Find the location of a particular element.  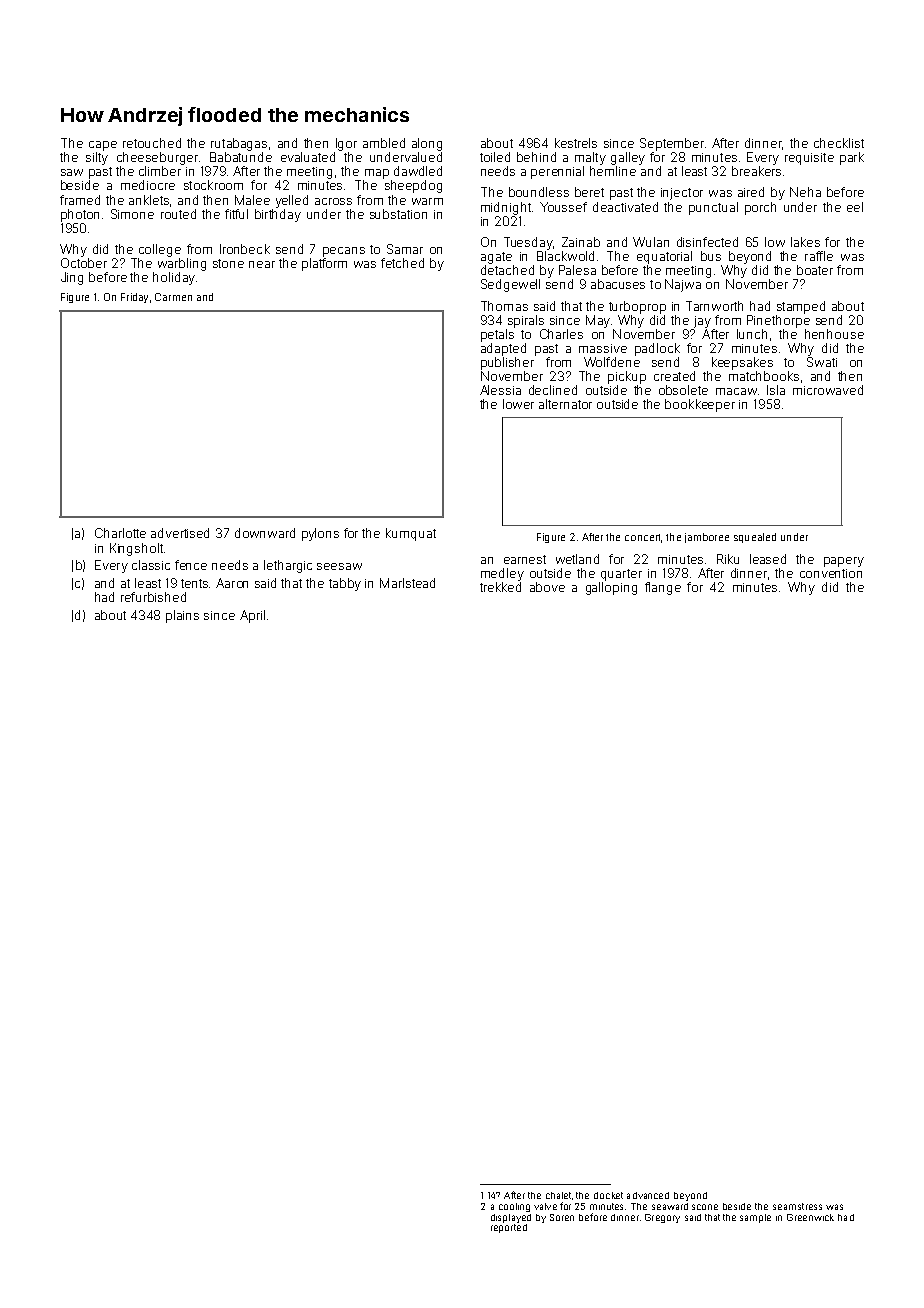

downward is located at coordinates (265, 533).
